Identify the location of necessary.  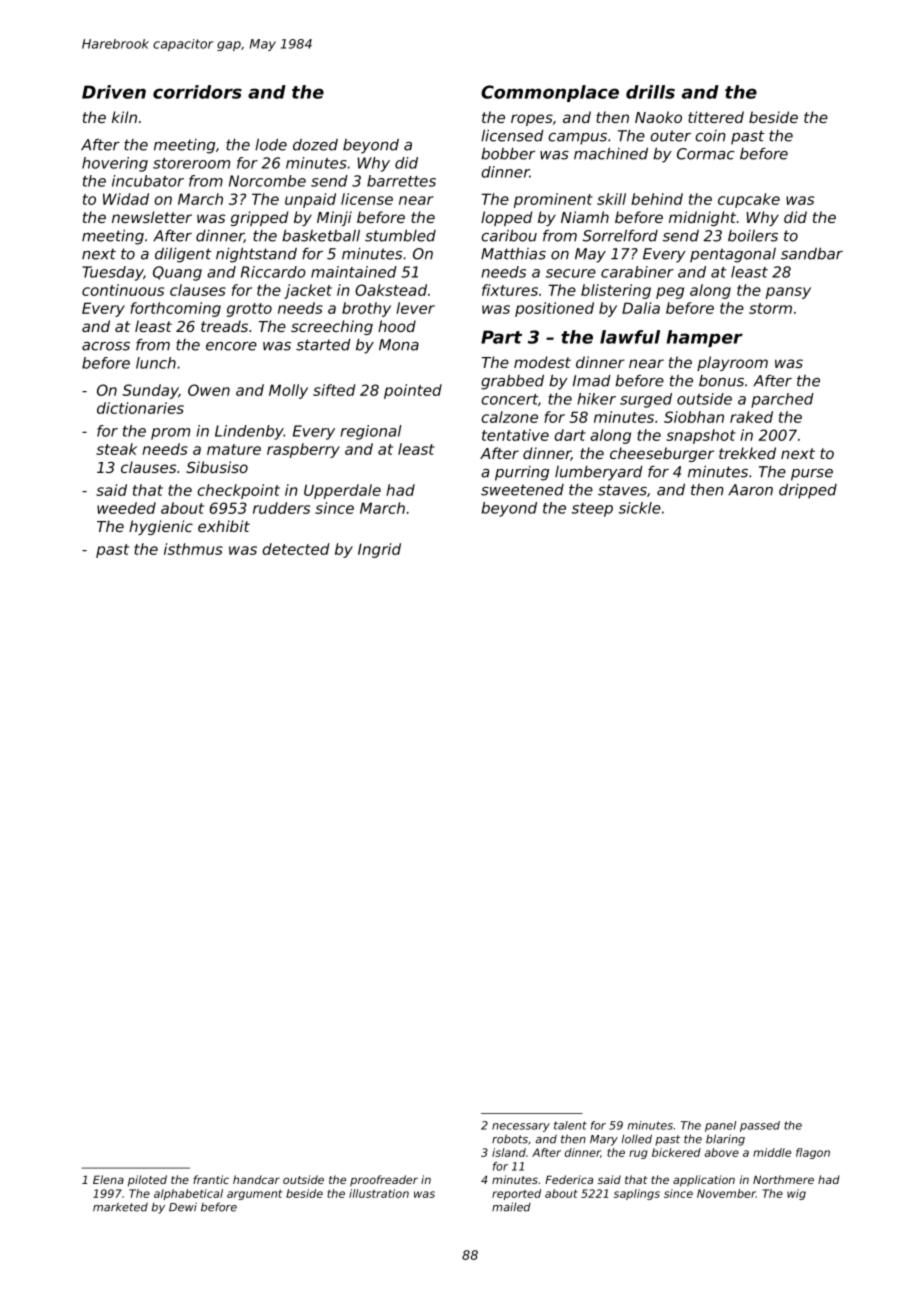
(521, 1127).
